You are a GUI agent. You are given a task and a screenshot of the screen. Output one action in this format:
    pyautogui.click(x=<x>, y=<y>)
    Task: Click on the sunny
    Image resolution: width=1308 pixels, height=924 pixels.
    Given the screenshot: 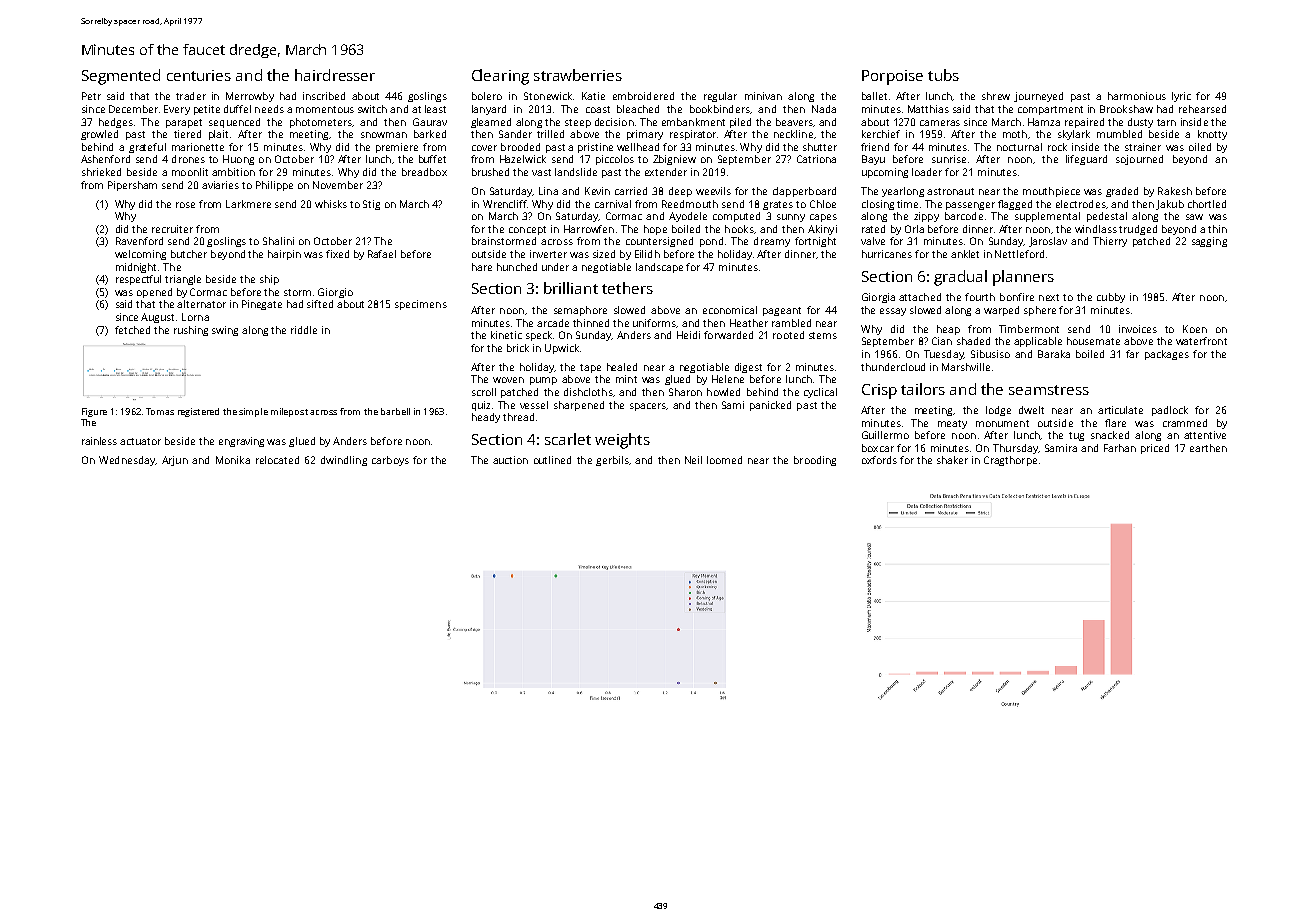 What is the action you would take?
    pyautogui.click(x=791, y=218)
